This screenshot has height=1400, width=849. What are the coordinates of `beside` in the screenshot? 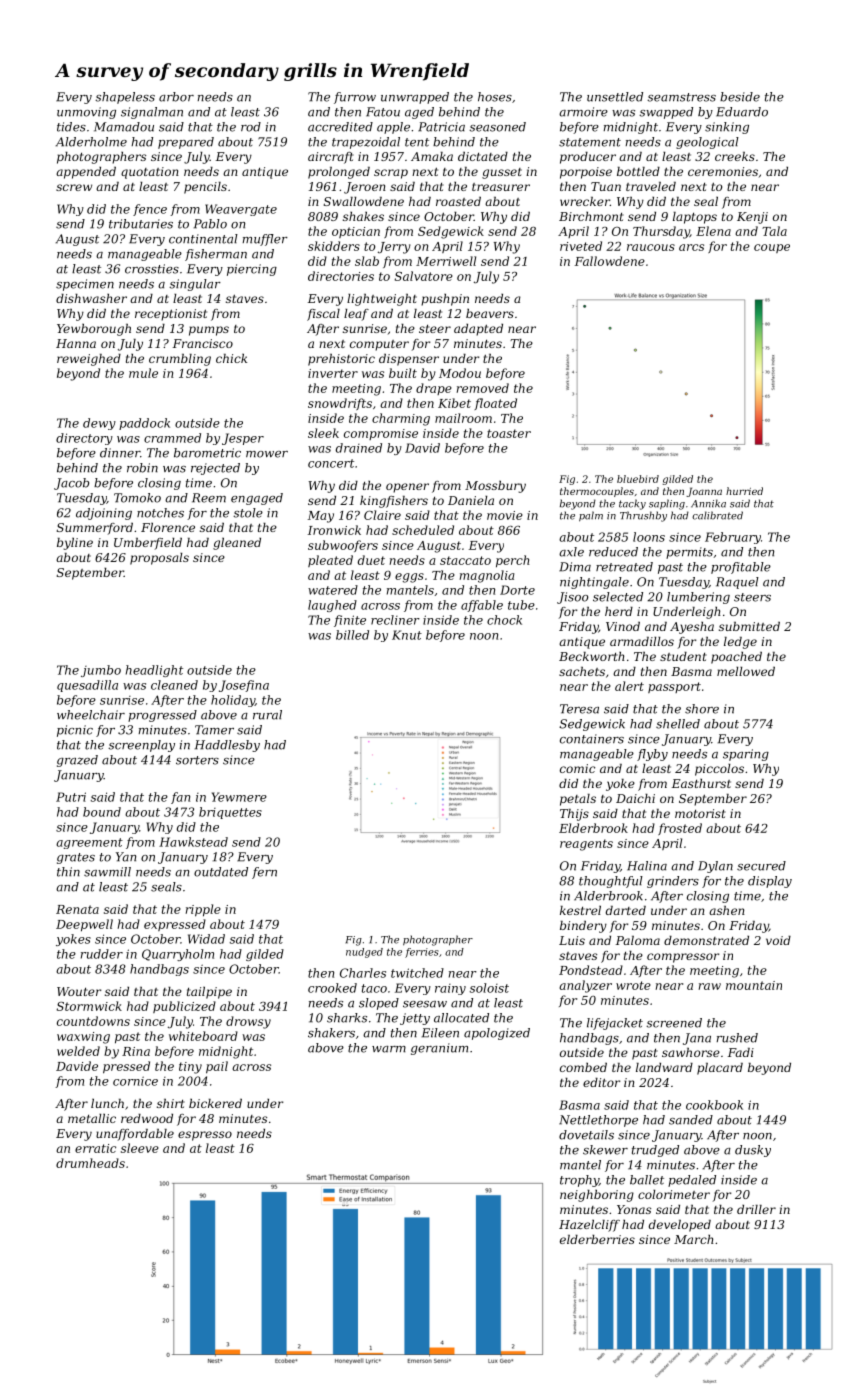 It's located at (740, 97).
